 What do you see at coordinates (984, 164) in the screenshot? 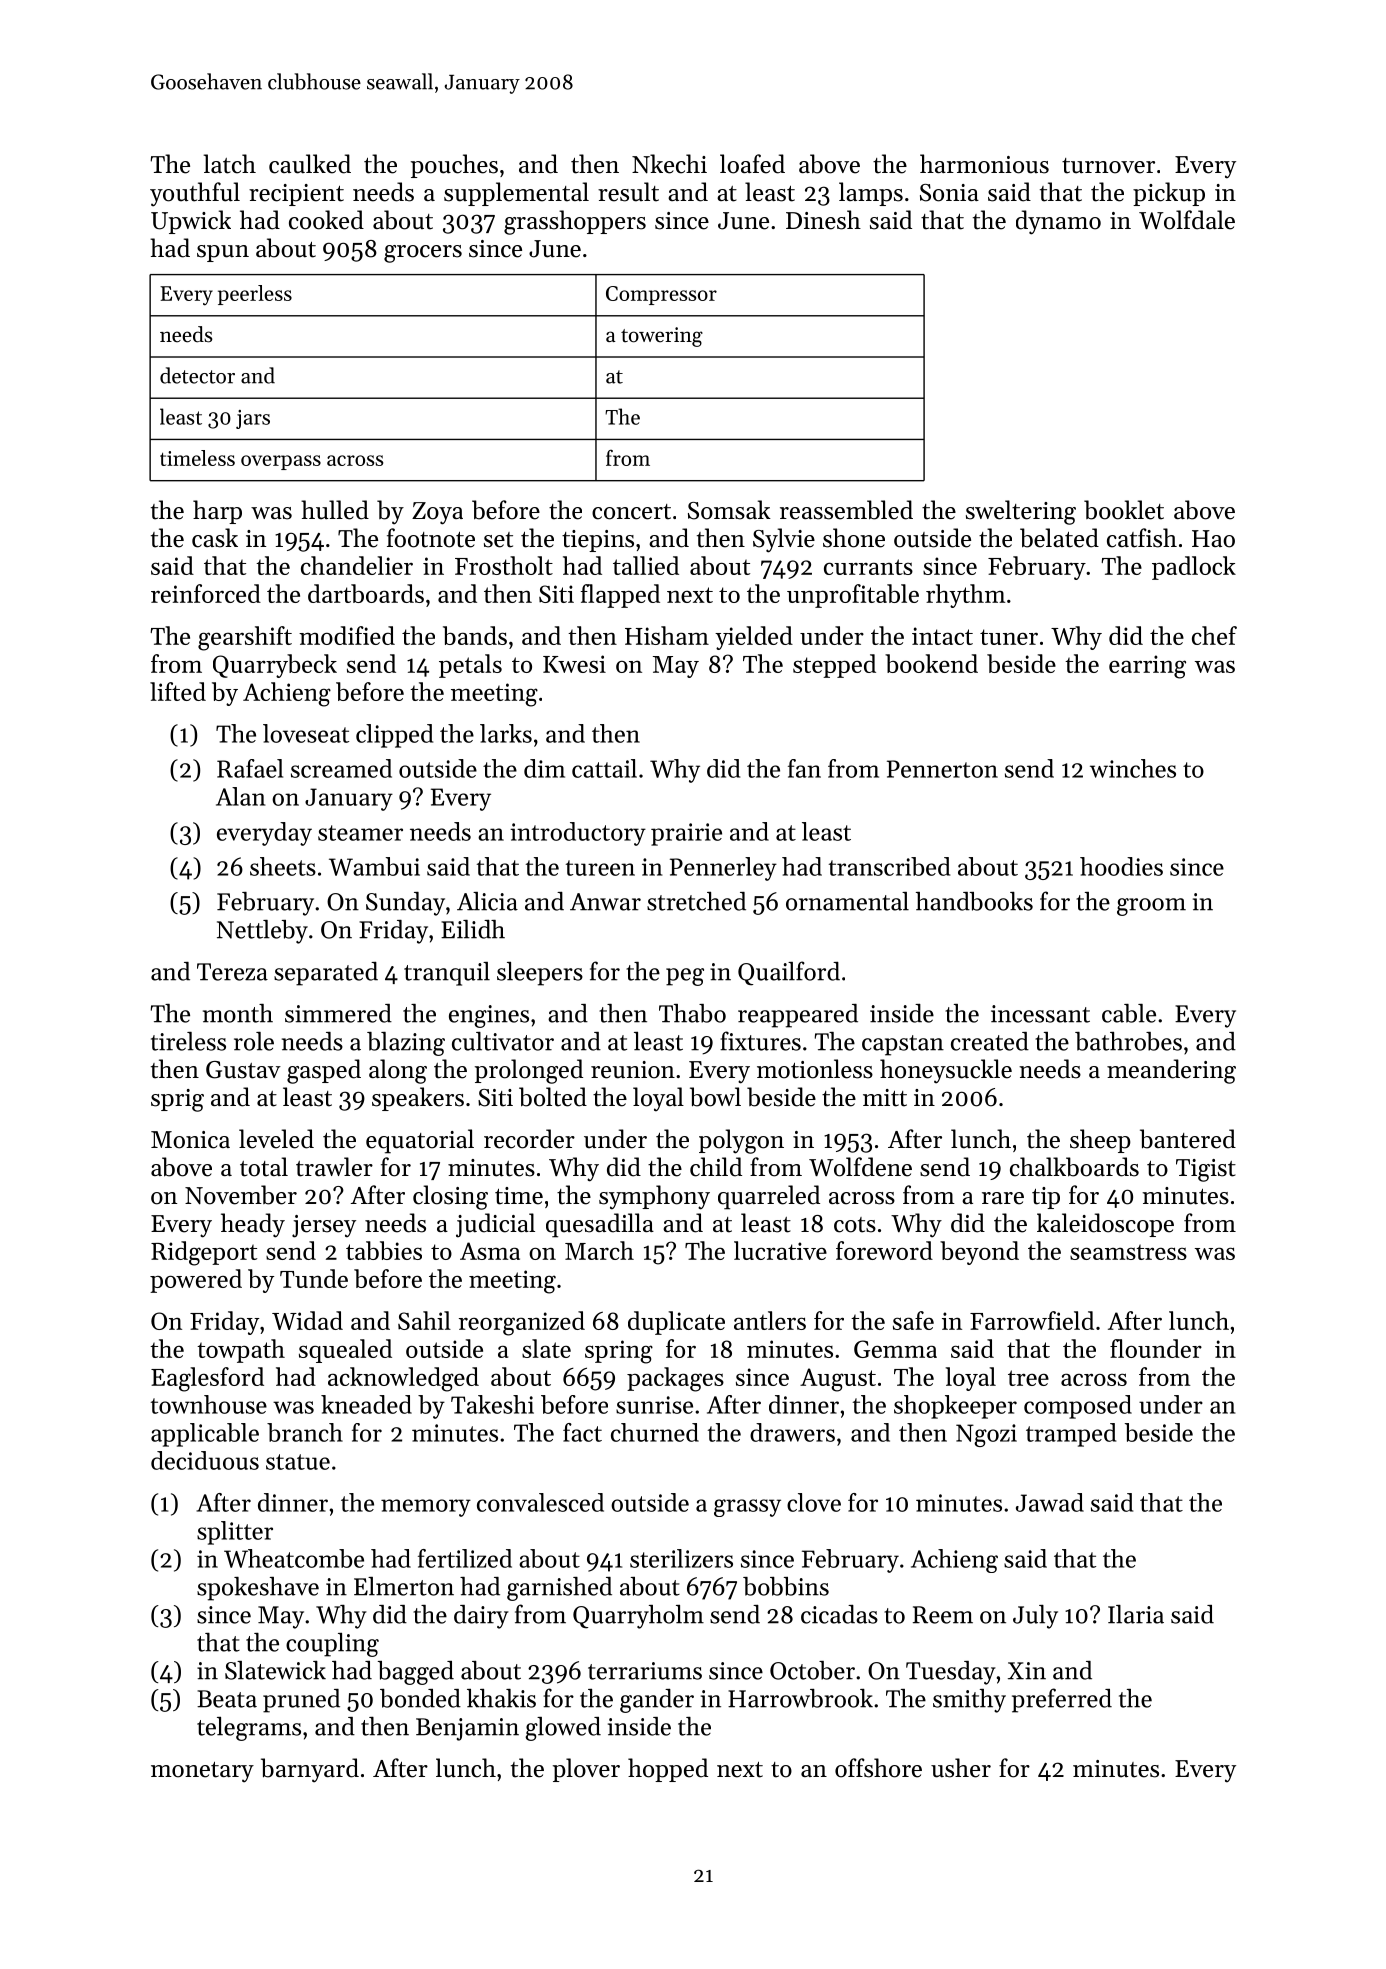
I see `harmonious` at bounding box center [984, 164].
